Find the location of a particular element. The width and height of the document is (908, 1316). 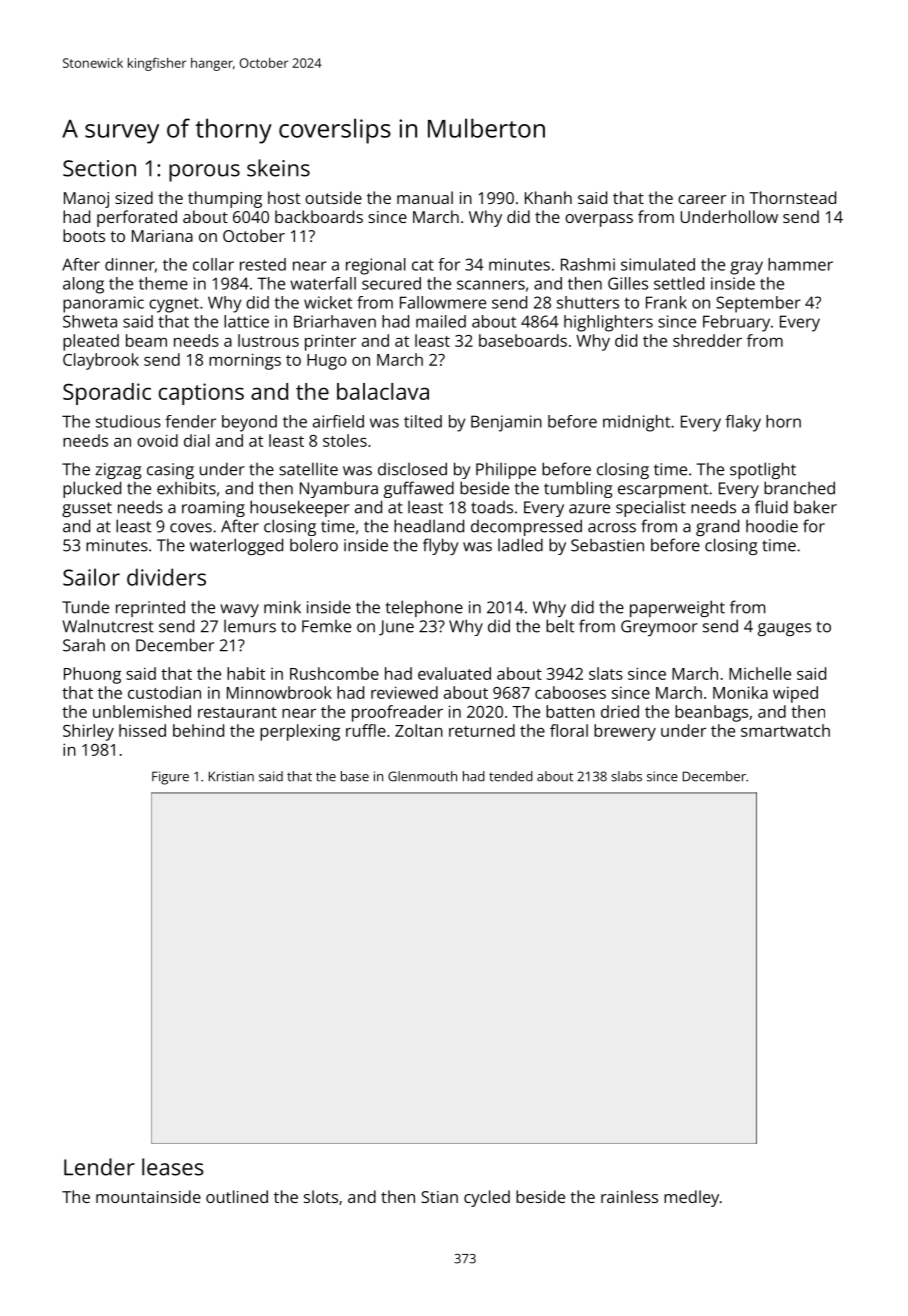

Shweta is located at coordinates (90, 321).
